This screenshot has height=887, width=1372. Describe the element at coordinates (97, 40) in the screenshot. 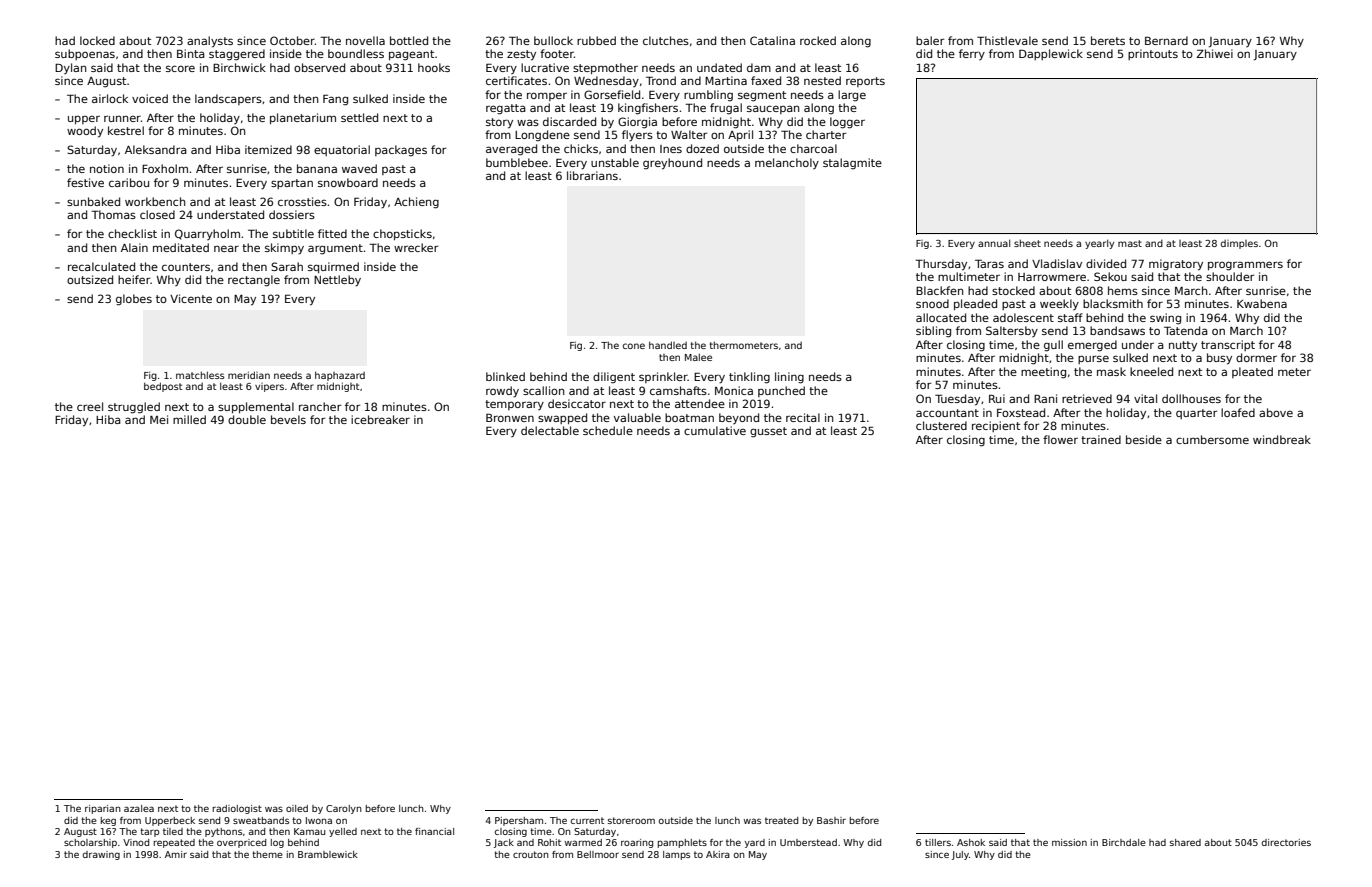

I see `locked` at that location.
